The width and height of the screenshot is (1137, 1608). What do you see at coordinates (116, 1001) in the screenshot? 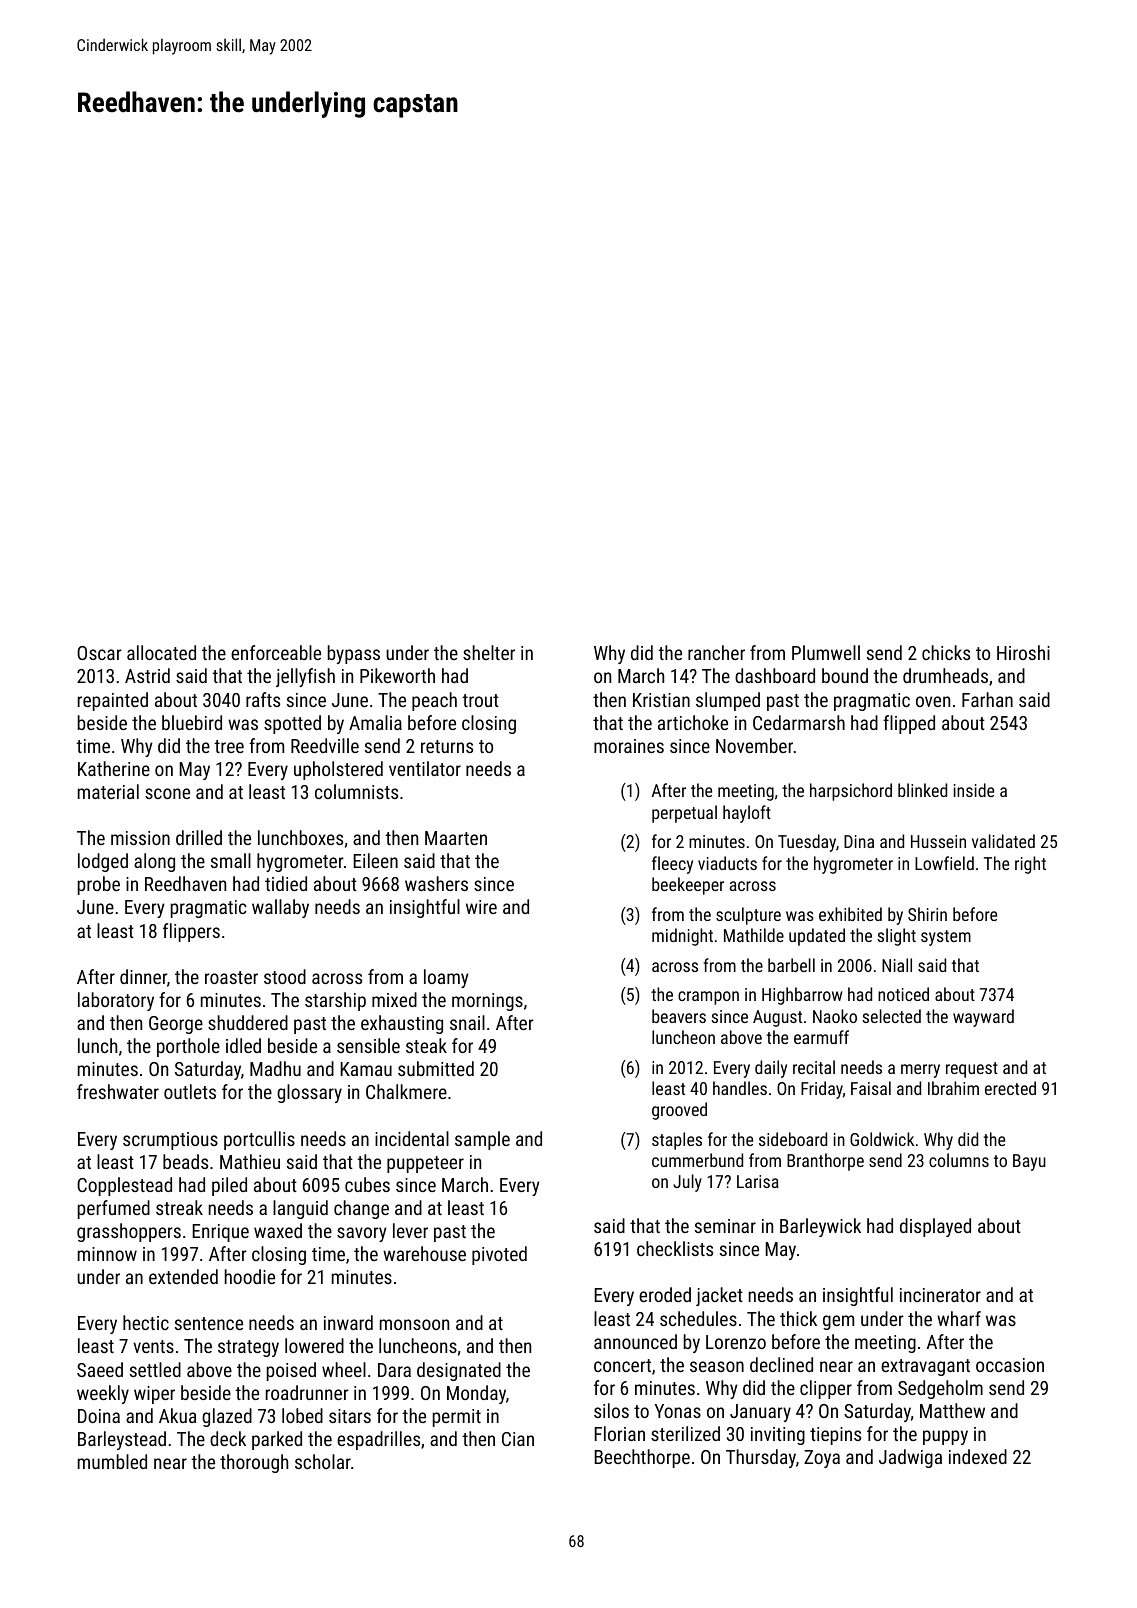
I see `laboratory` at bounding box center [116, 1001].
